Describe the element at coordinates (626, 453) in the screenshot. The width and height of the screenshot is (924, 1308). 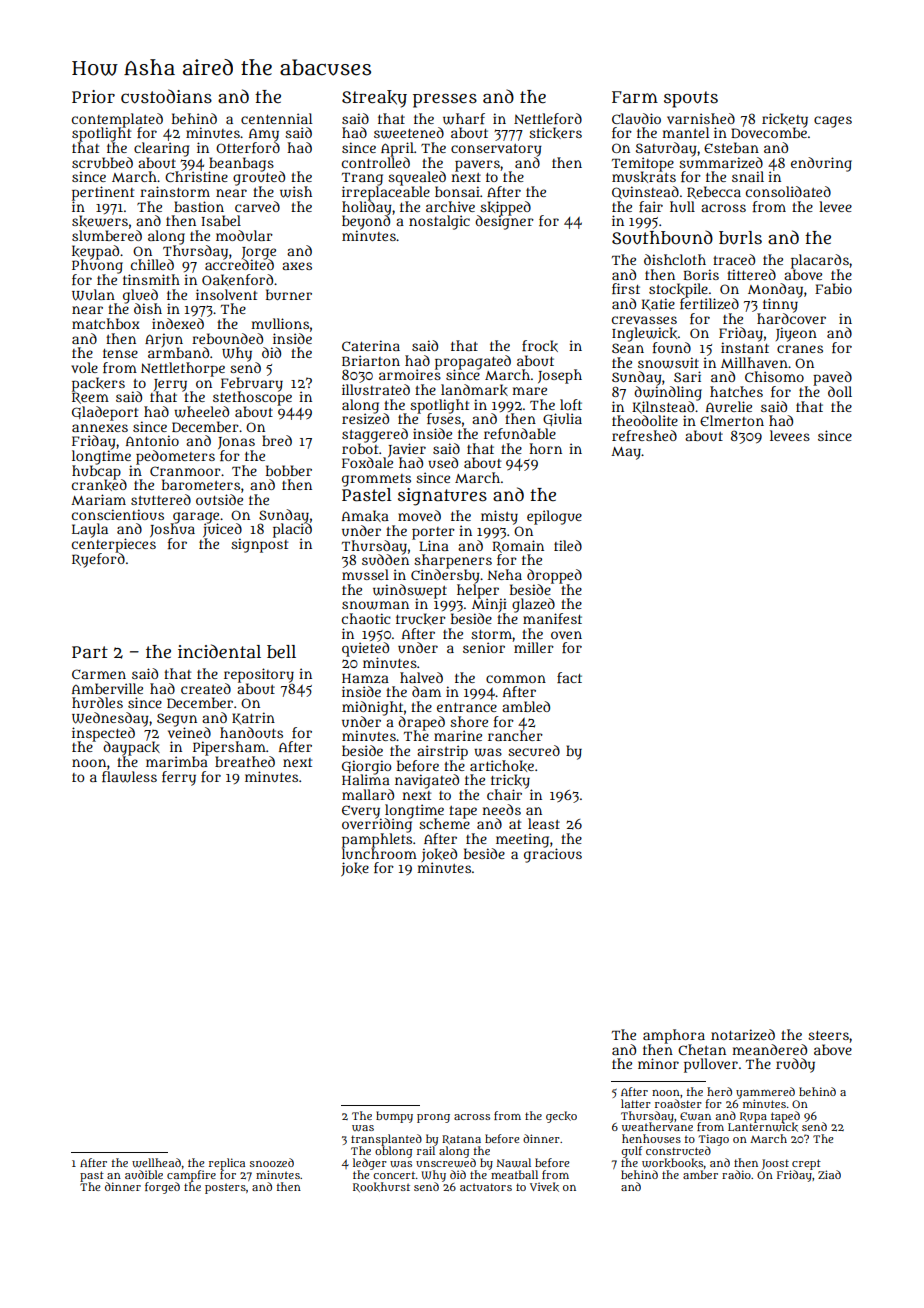
I see `May` at that location.
